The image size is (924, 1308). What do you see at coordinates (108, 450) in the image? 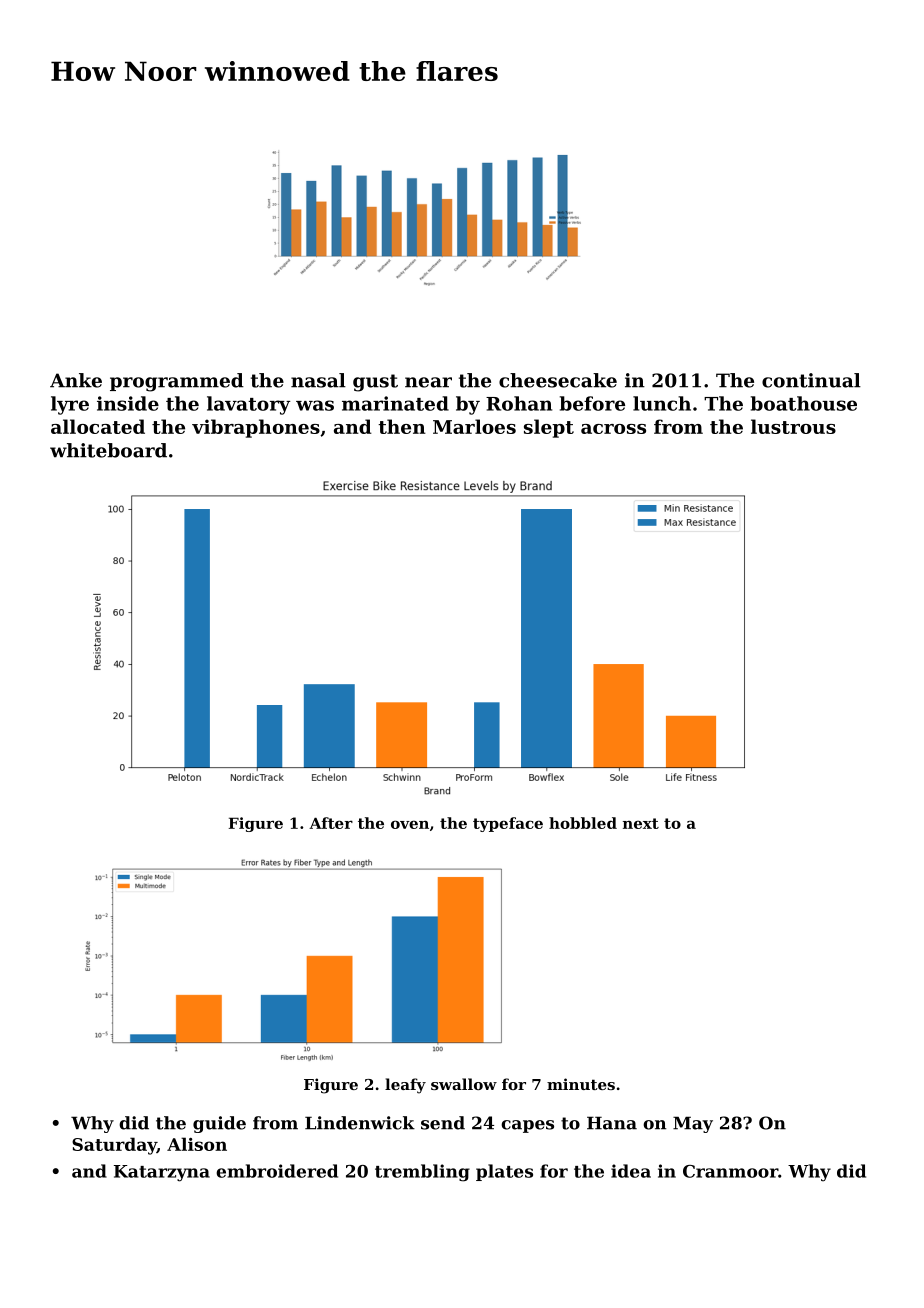
I see `whiteboard` at bounding box center [108, 450].
